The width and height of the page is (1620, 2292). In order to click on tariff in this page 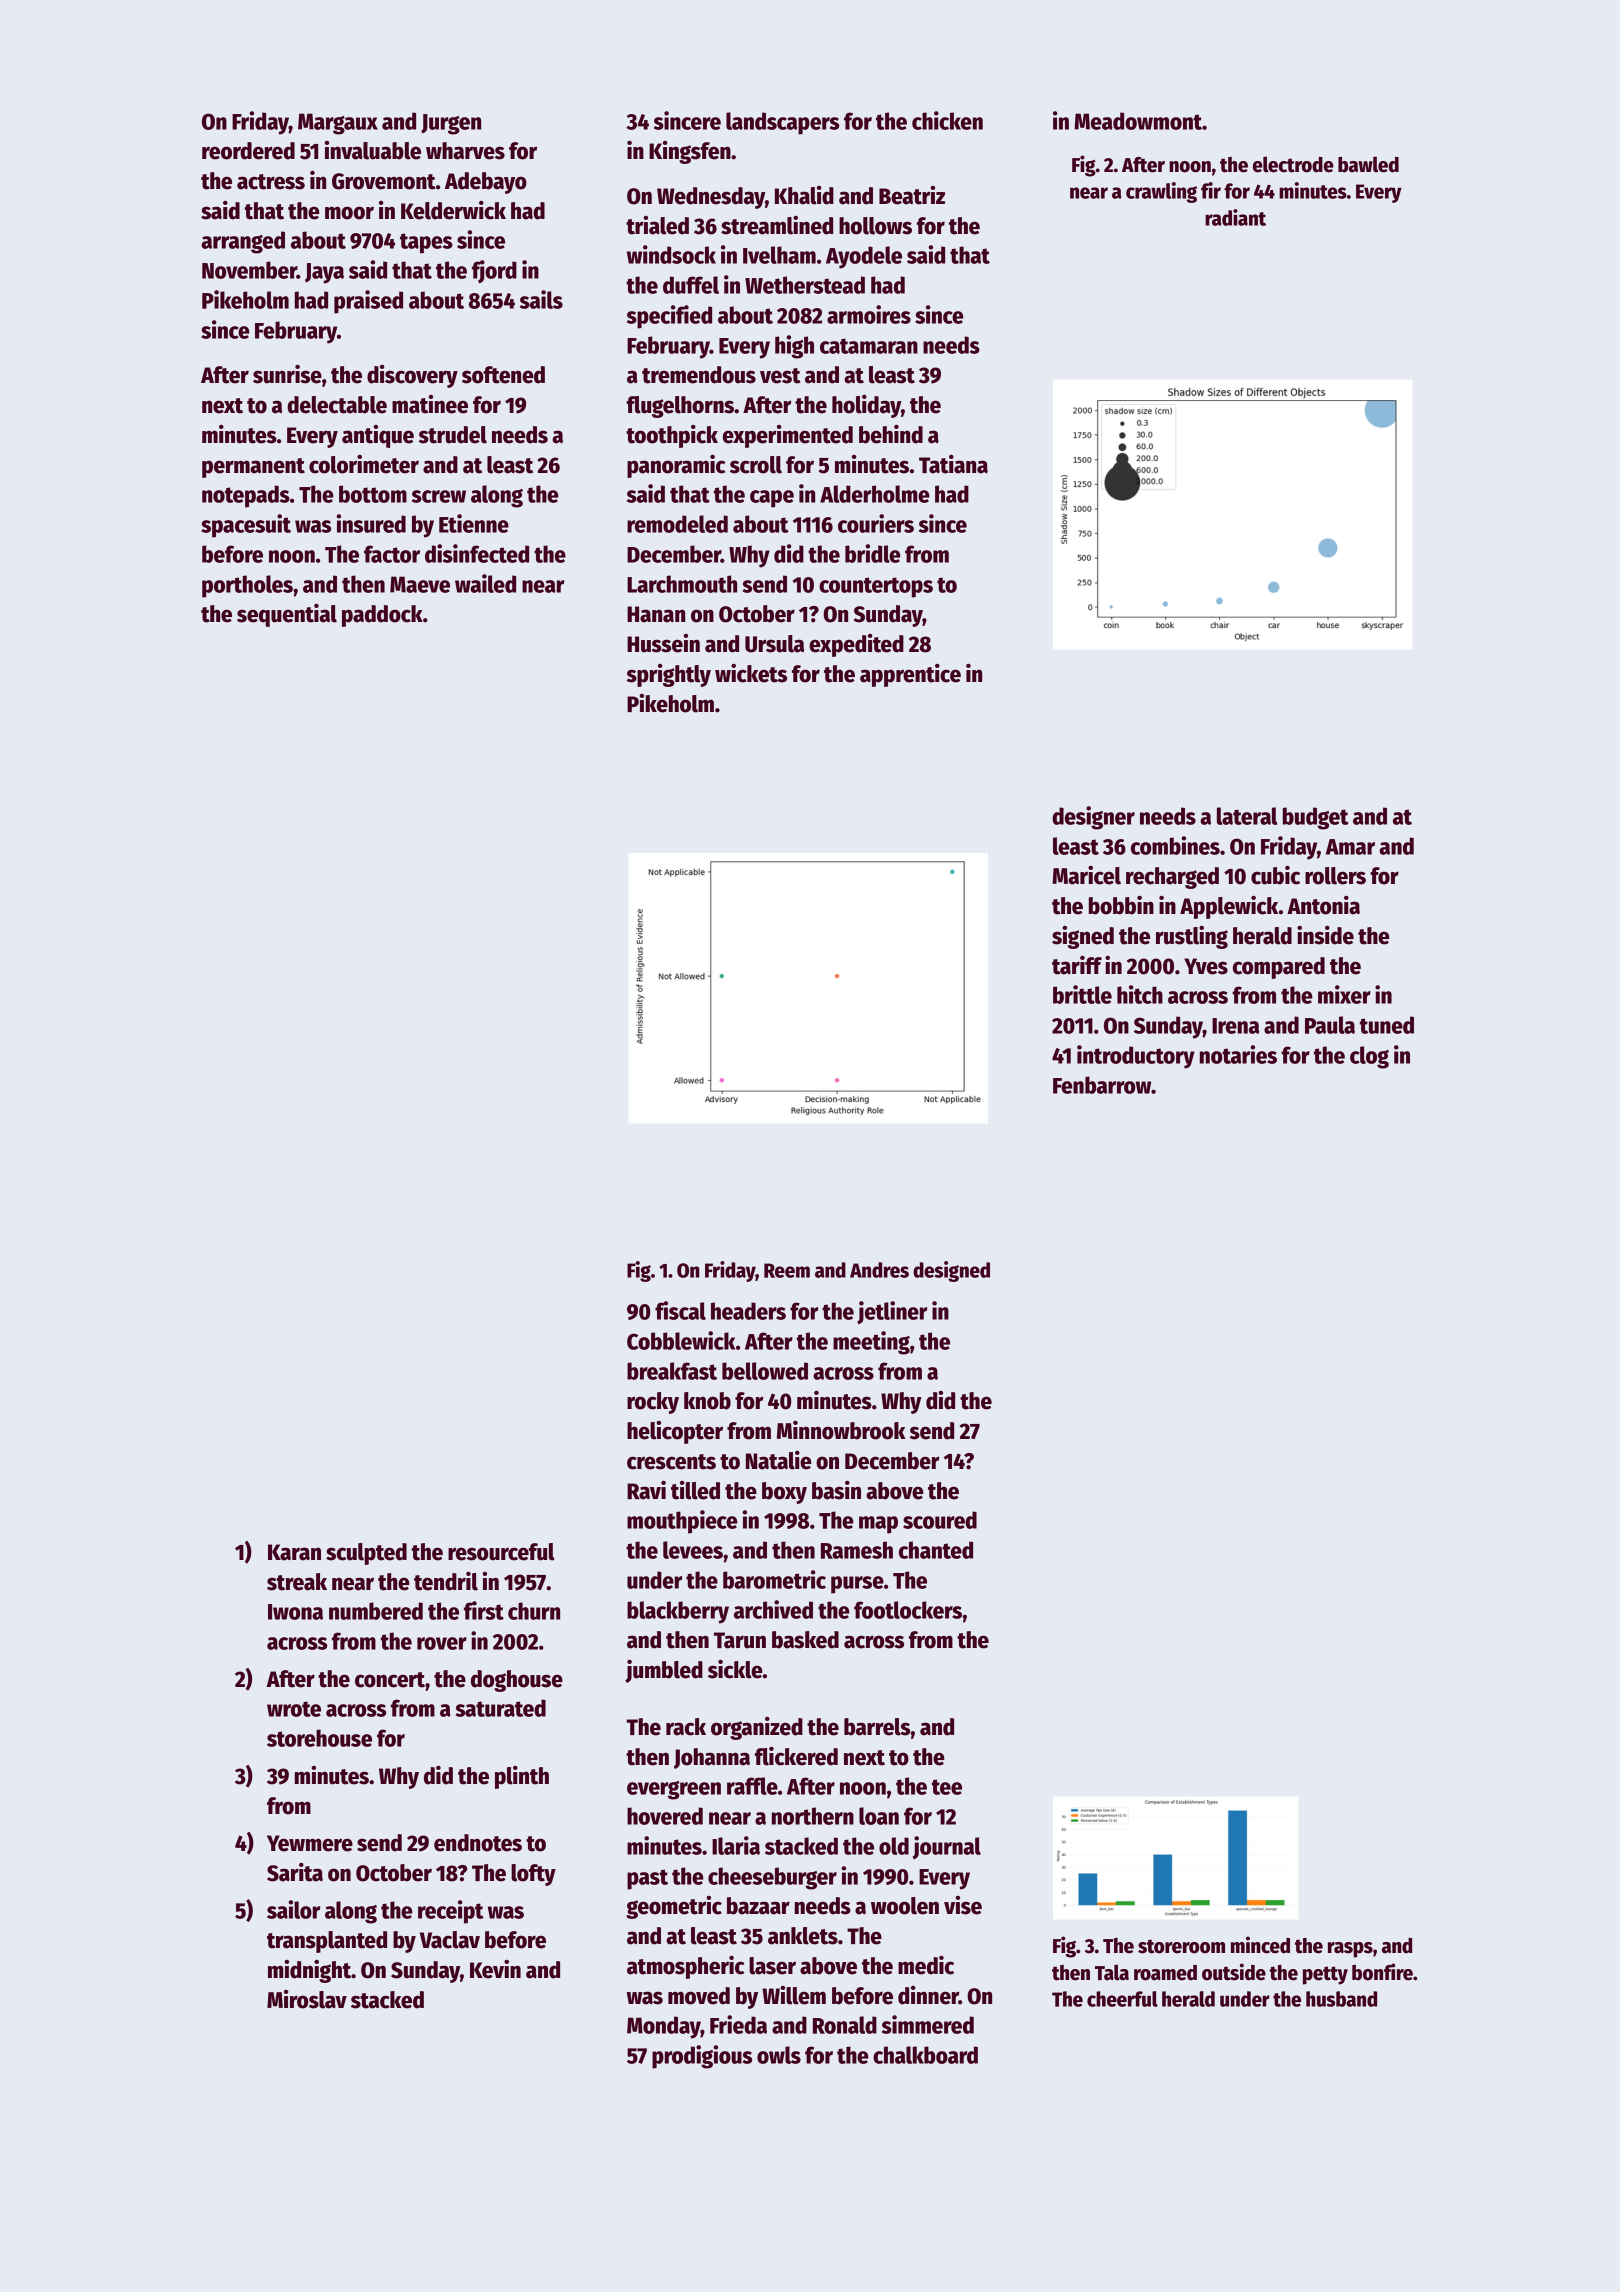, I will do `click(1077, 965)`.
